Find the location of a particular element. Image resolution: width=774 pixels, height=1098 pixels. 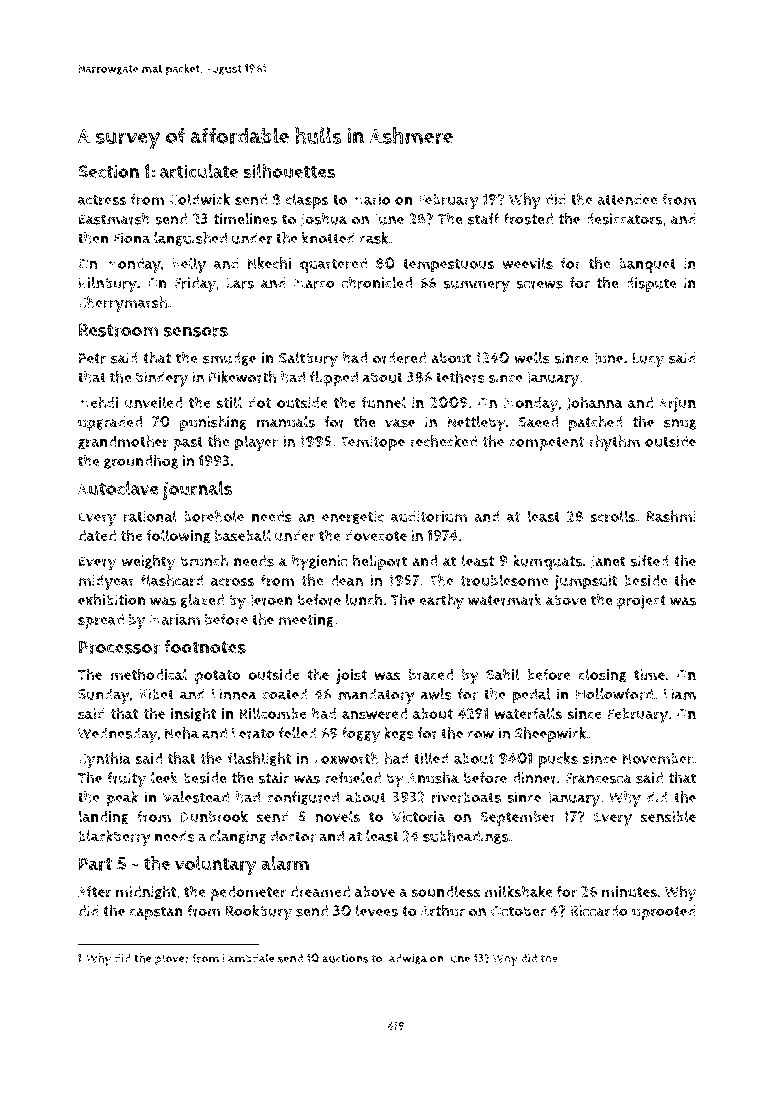

patched is located at coordinates (596, 423).
